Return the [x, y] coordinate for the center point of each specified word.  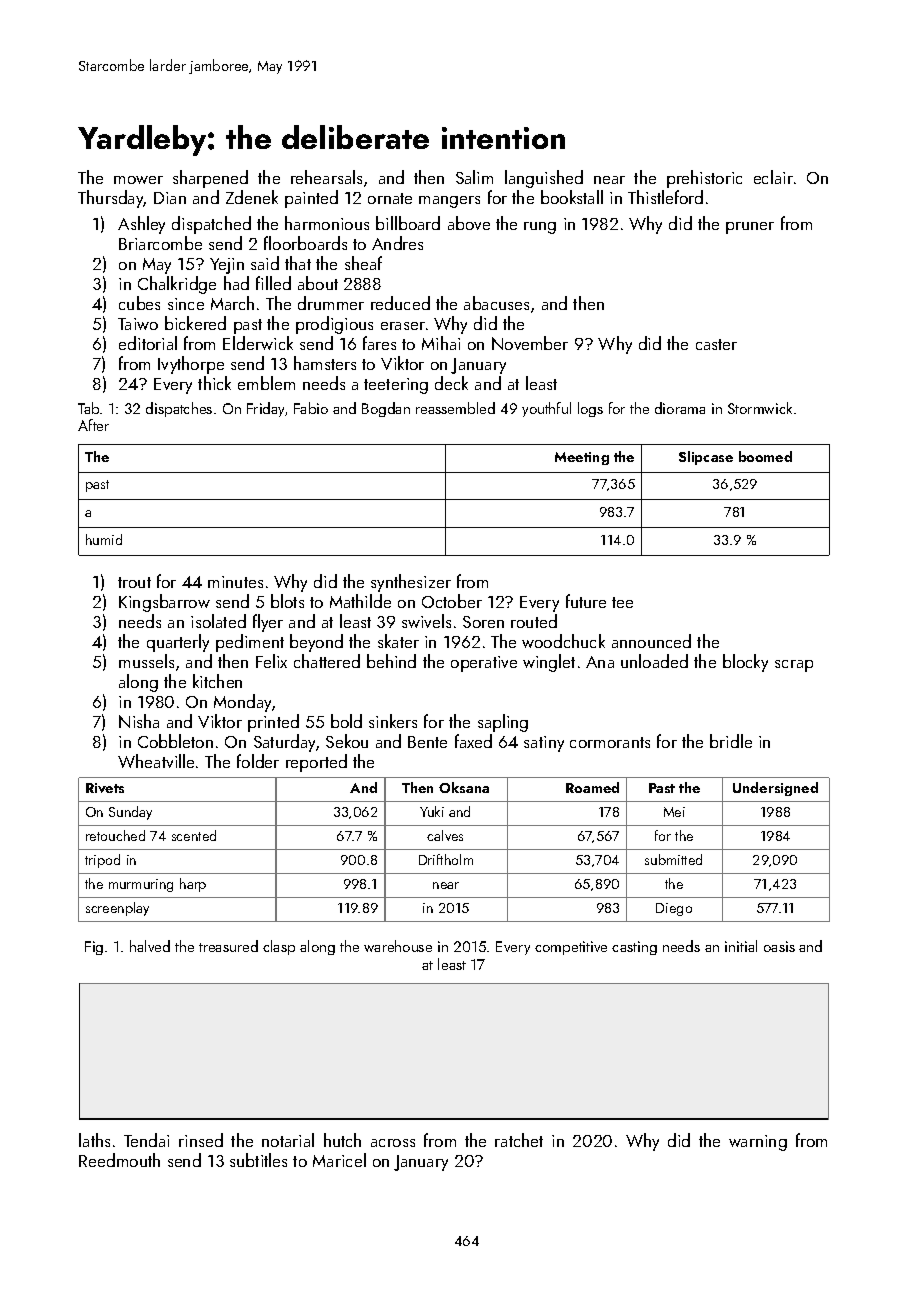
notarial [288, 1140]
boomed [765, 456]
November [530, 343]
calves [445, 835]
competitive [571, 948]
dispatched [211, 225]
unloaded [654, 661]
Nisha [139, 721]
